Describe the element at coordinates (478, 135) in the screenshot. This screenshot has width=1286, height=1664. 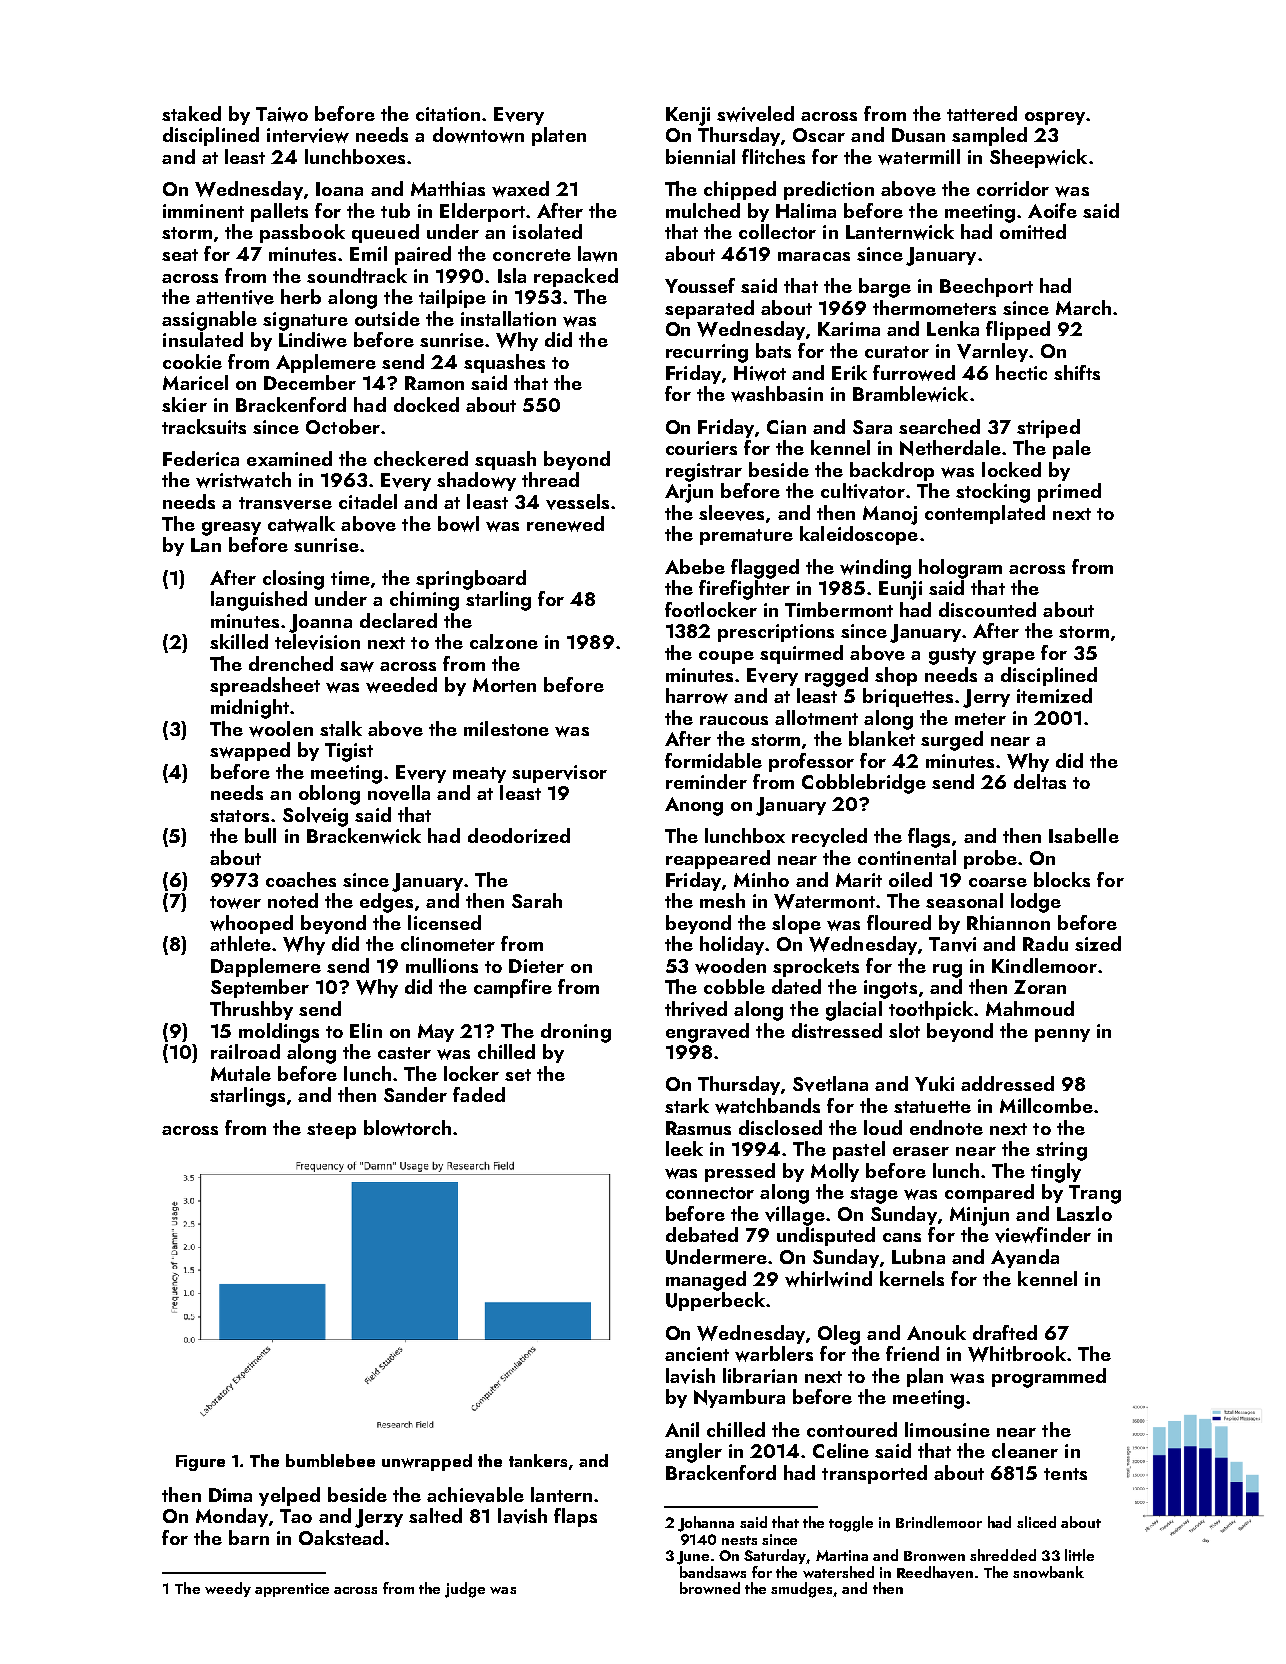
I see `downtown` at that location.
